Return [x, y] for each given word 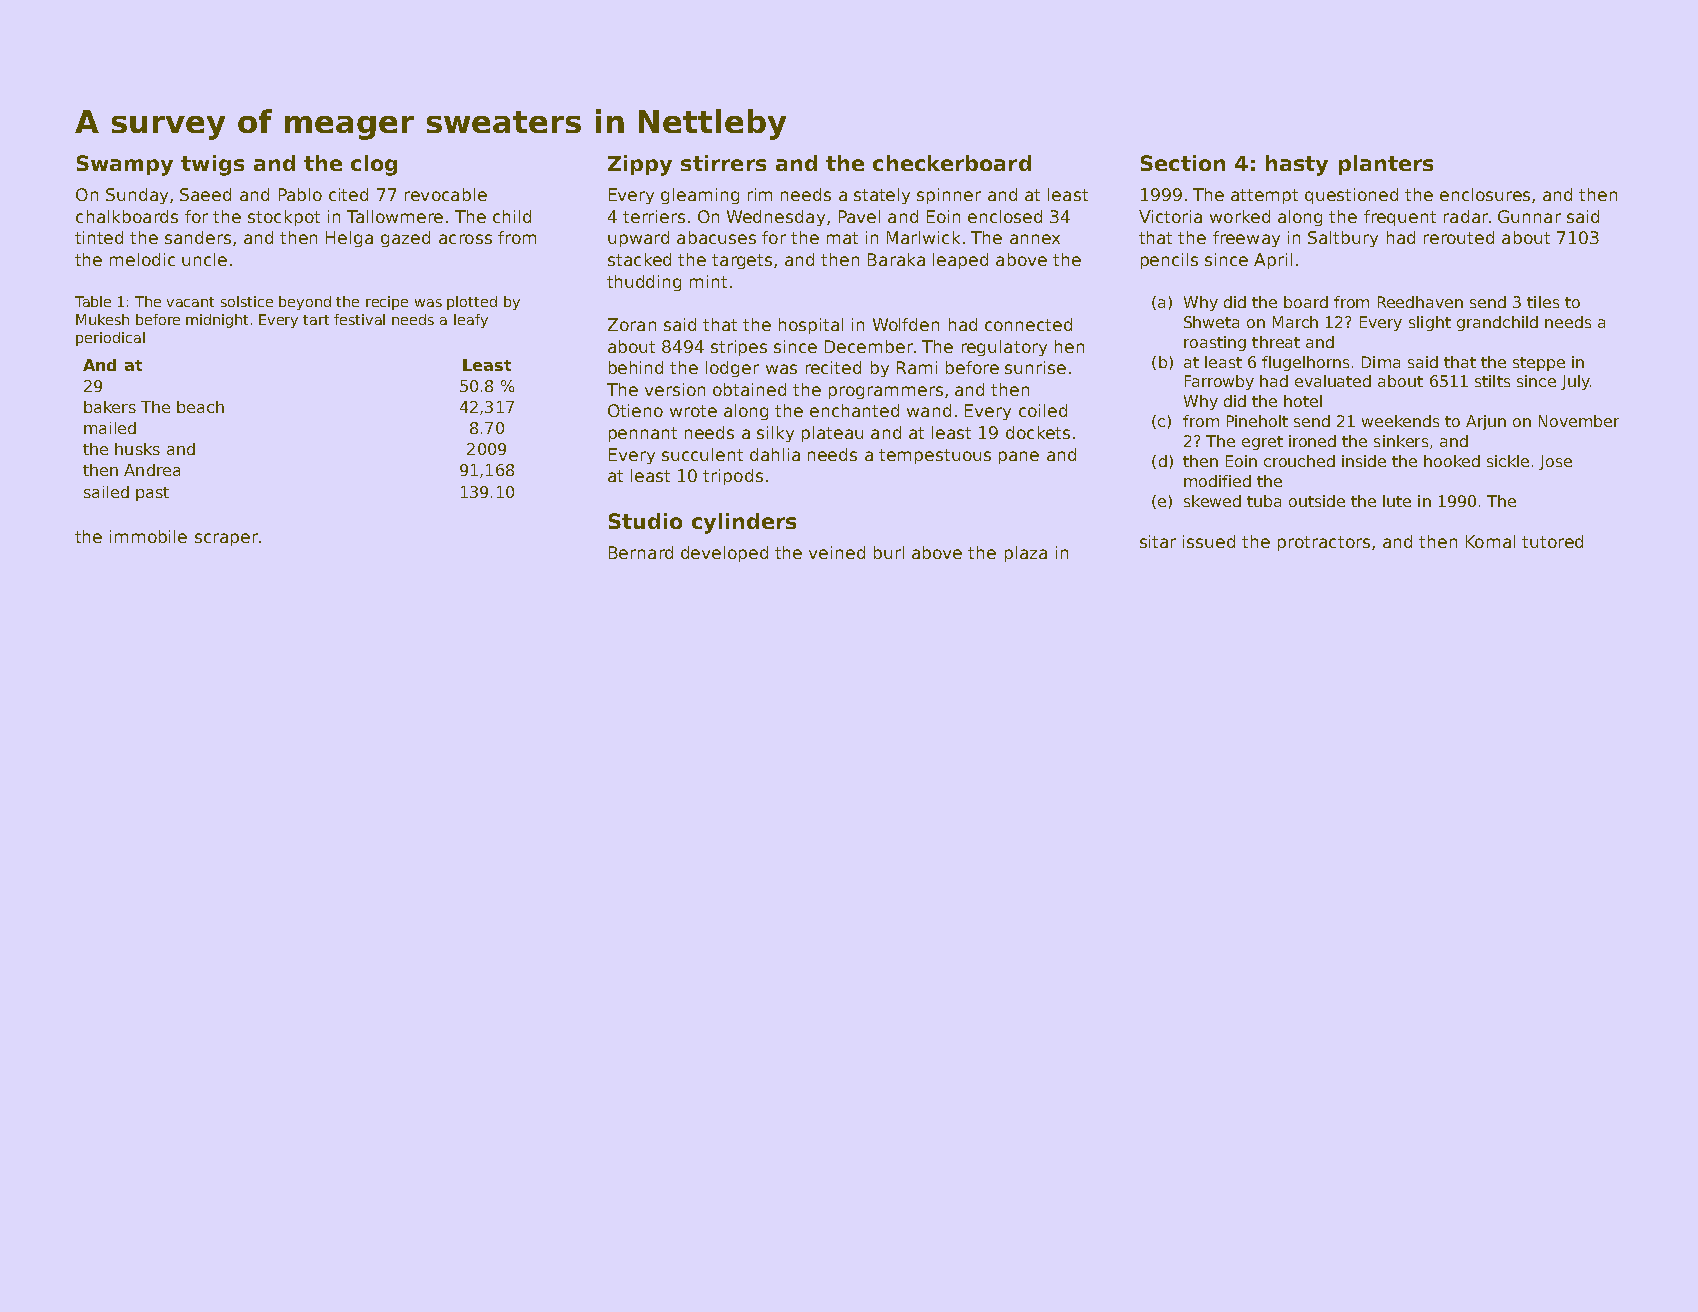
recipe [387, 303]
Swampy [125, 165]
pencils [1169, 261]
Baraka [896, 259]
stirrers [723, 163]
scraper [226, 539]
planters [1386, 165]
